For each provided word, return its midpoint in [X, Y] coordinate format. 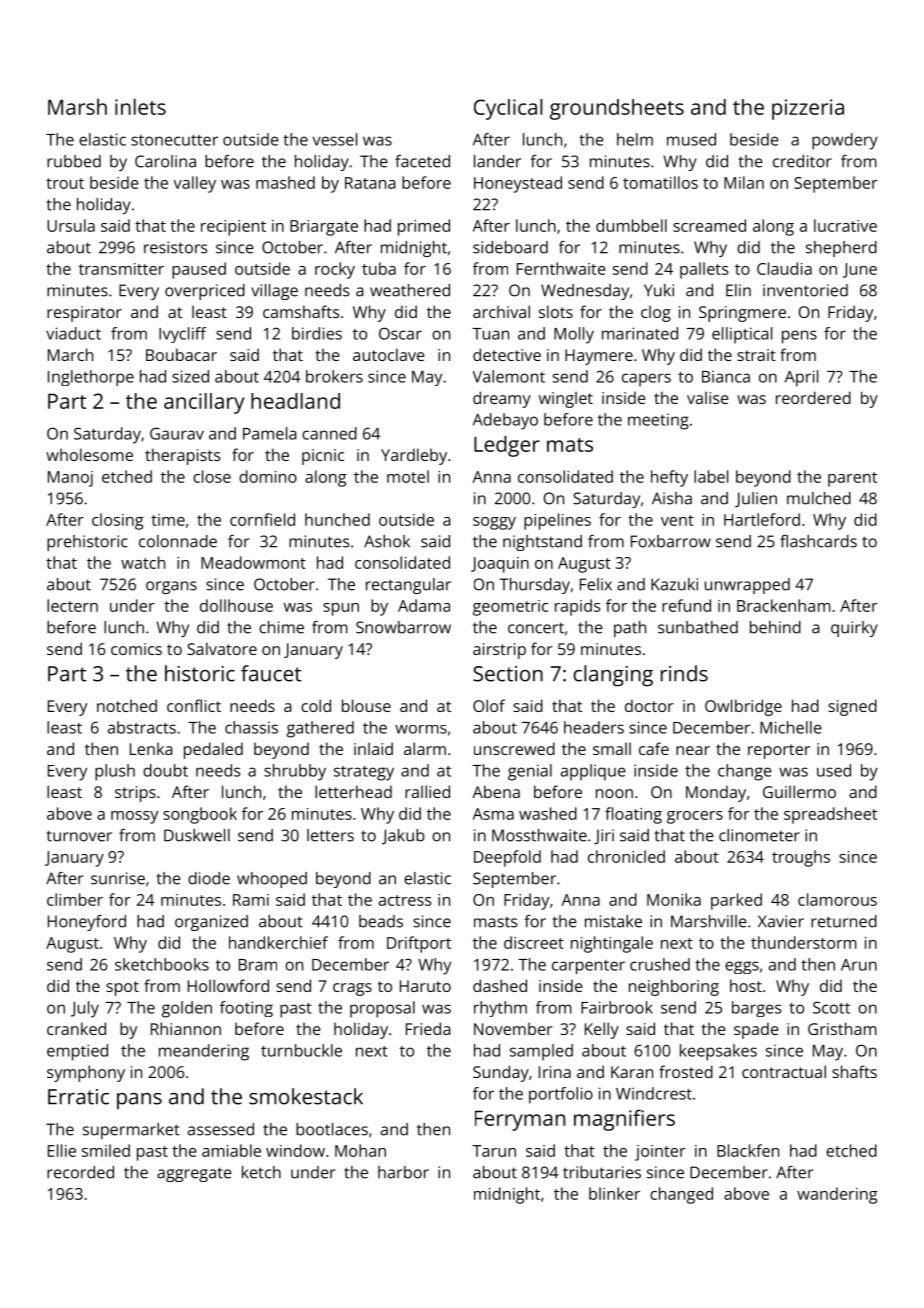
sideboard [510, 247]
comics [136, 649]
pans [139, 1101]
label [711, 476]
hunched [337, 519]
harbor [403, 1172]
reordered [813, 397]
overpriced [205, 292]
